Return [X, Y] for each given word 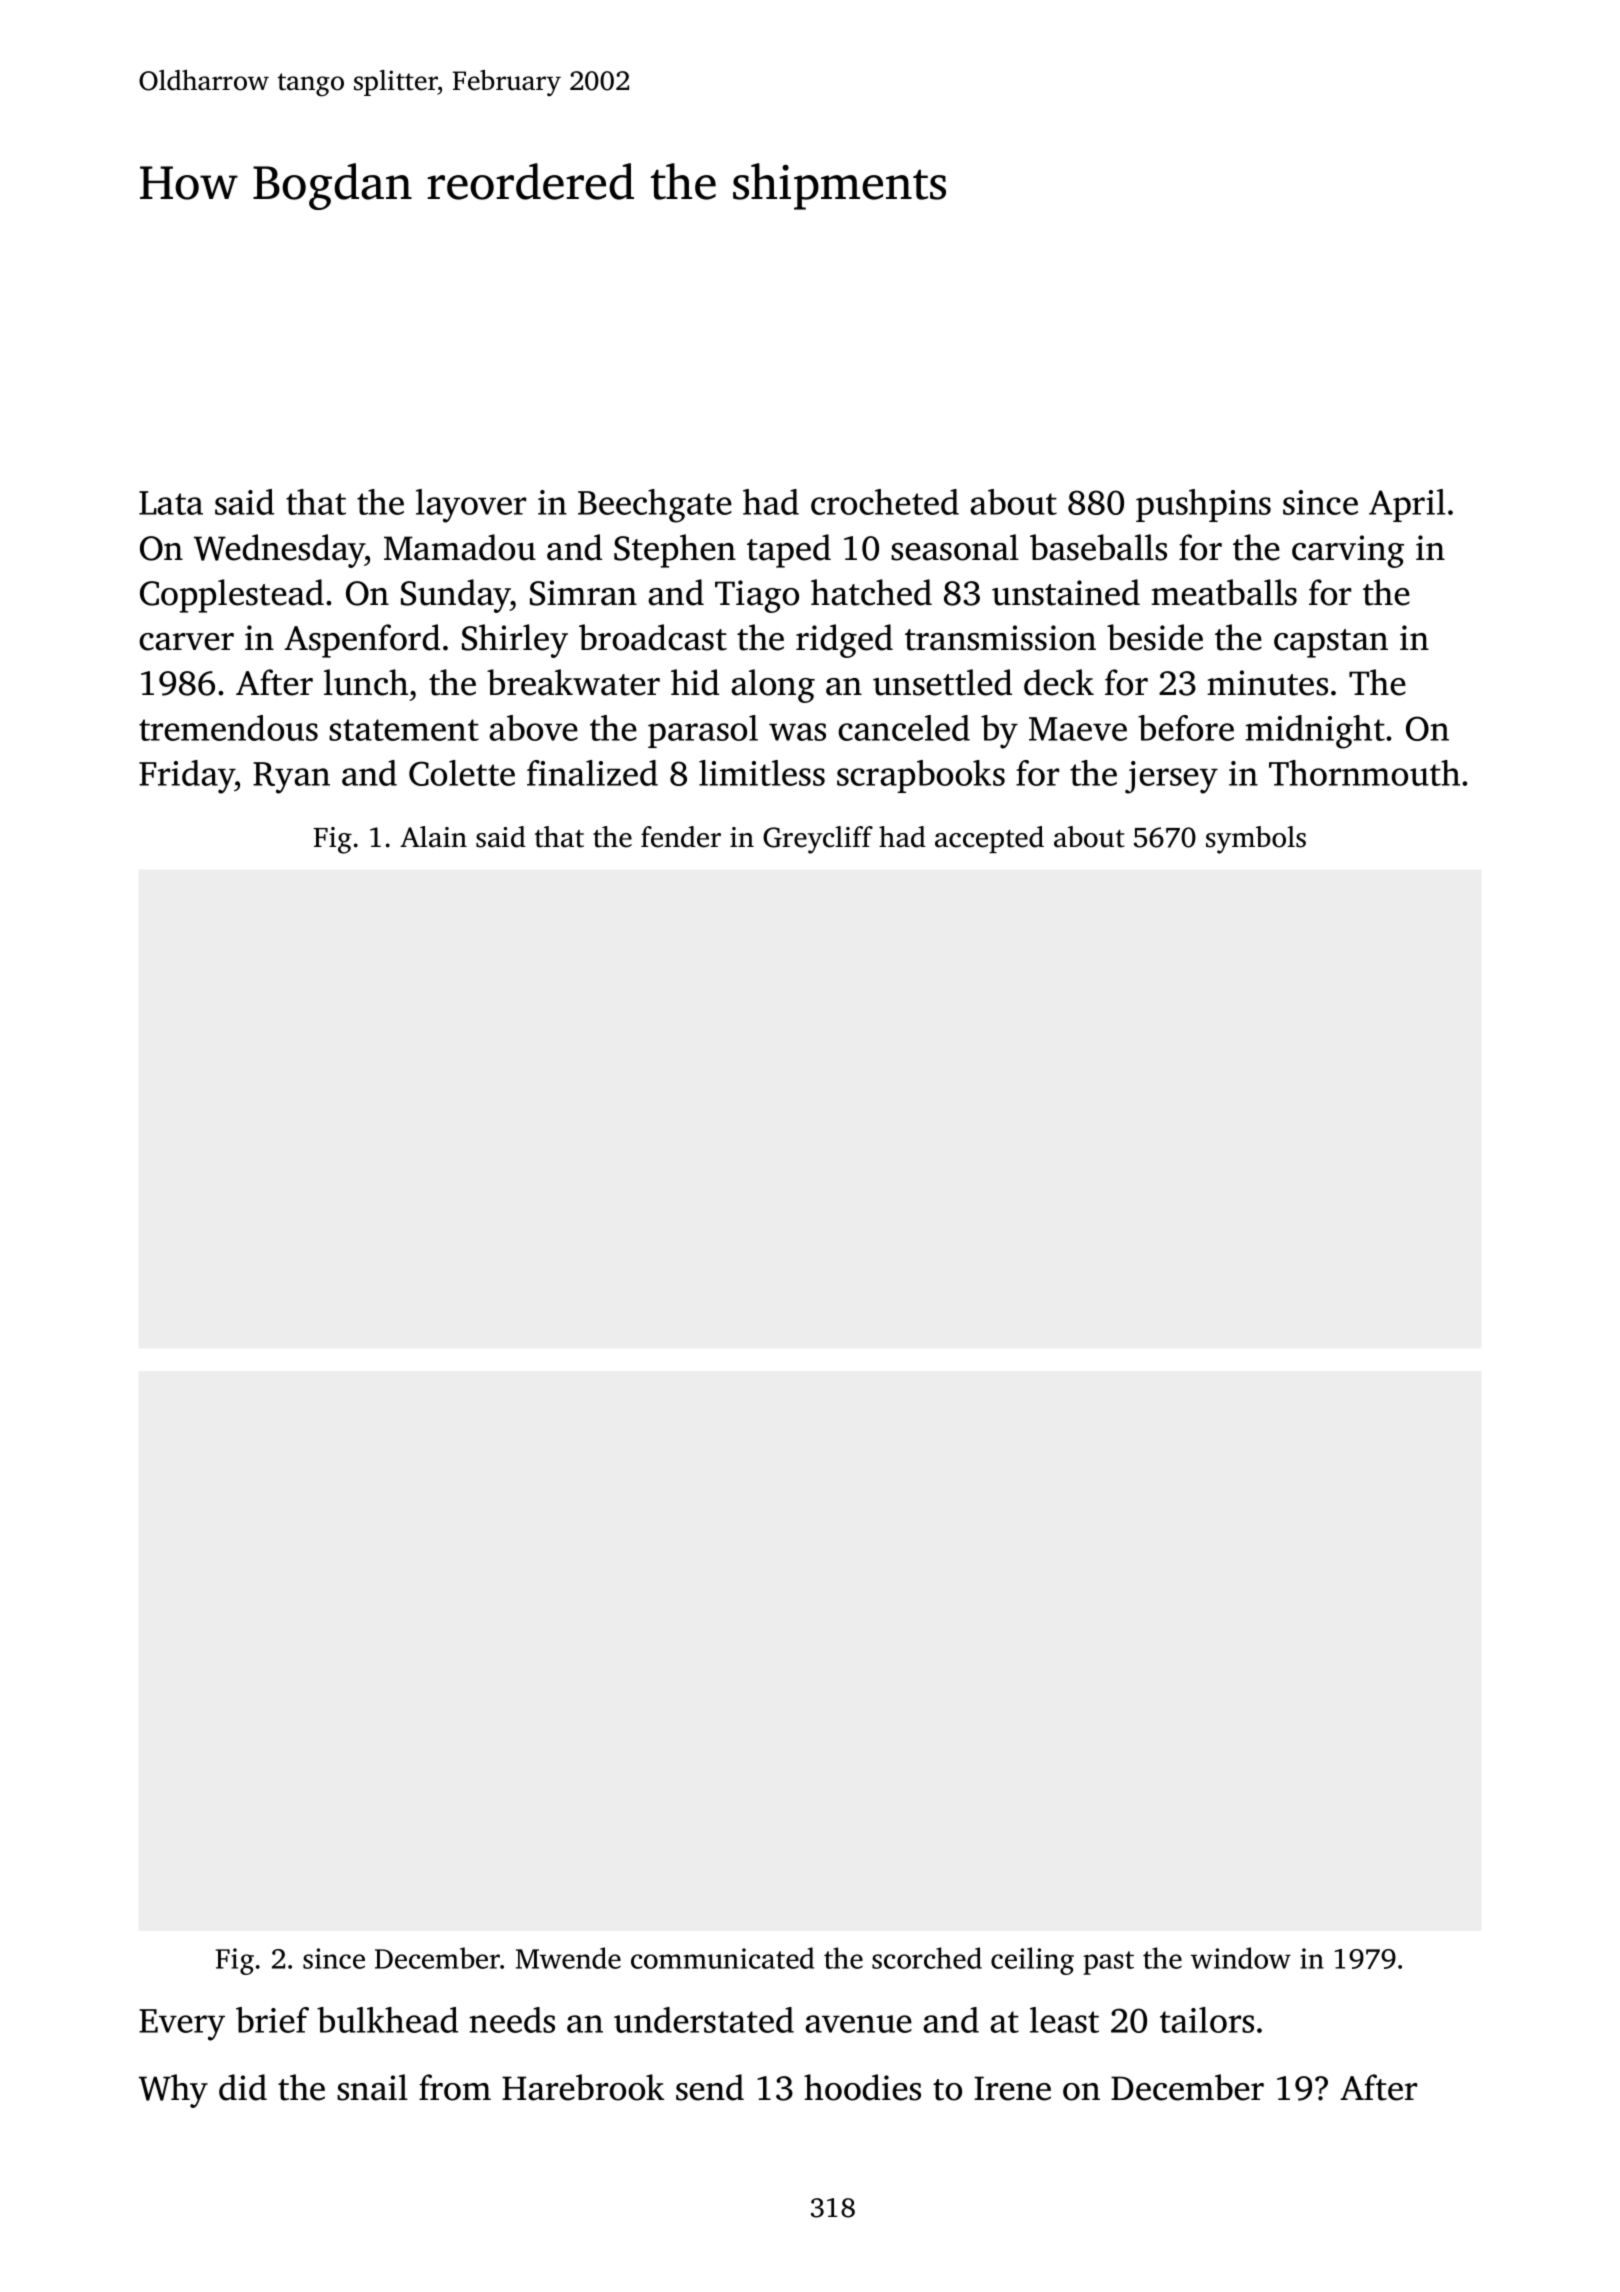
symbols [1256, 840]
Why [173, 2091]
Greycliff [818, 840]
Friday [187, 777]
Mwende [568, 1958]
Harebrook [583, 2087]
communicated [722, 1958]
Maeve [1078, 729]
